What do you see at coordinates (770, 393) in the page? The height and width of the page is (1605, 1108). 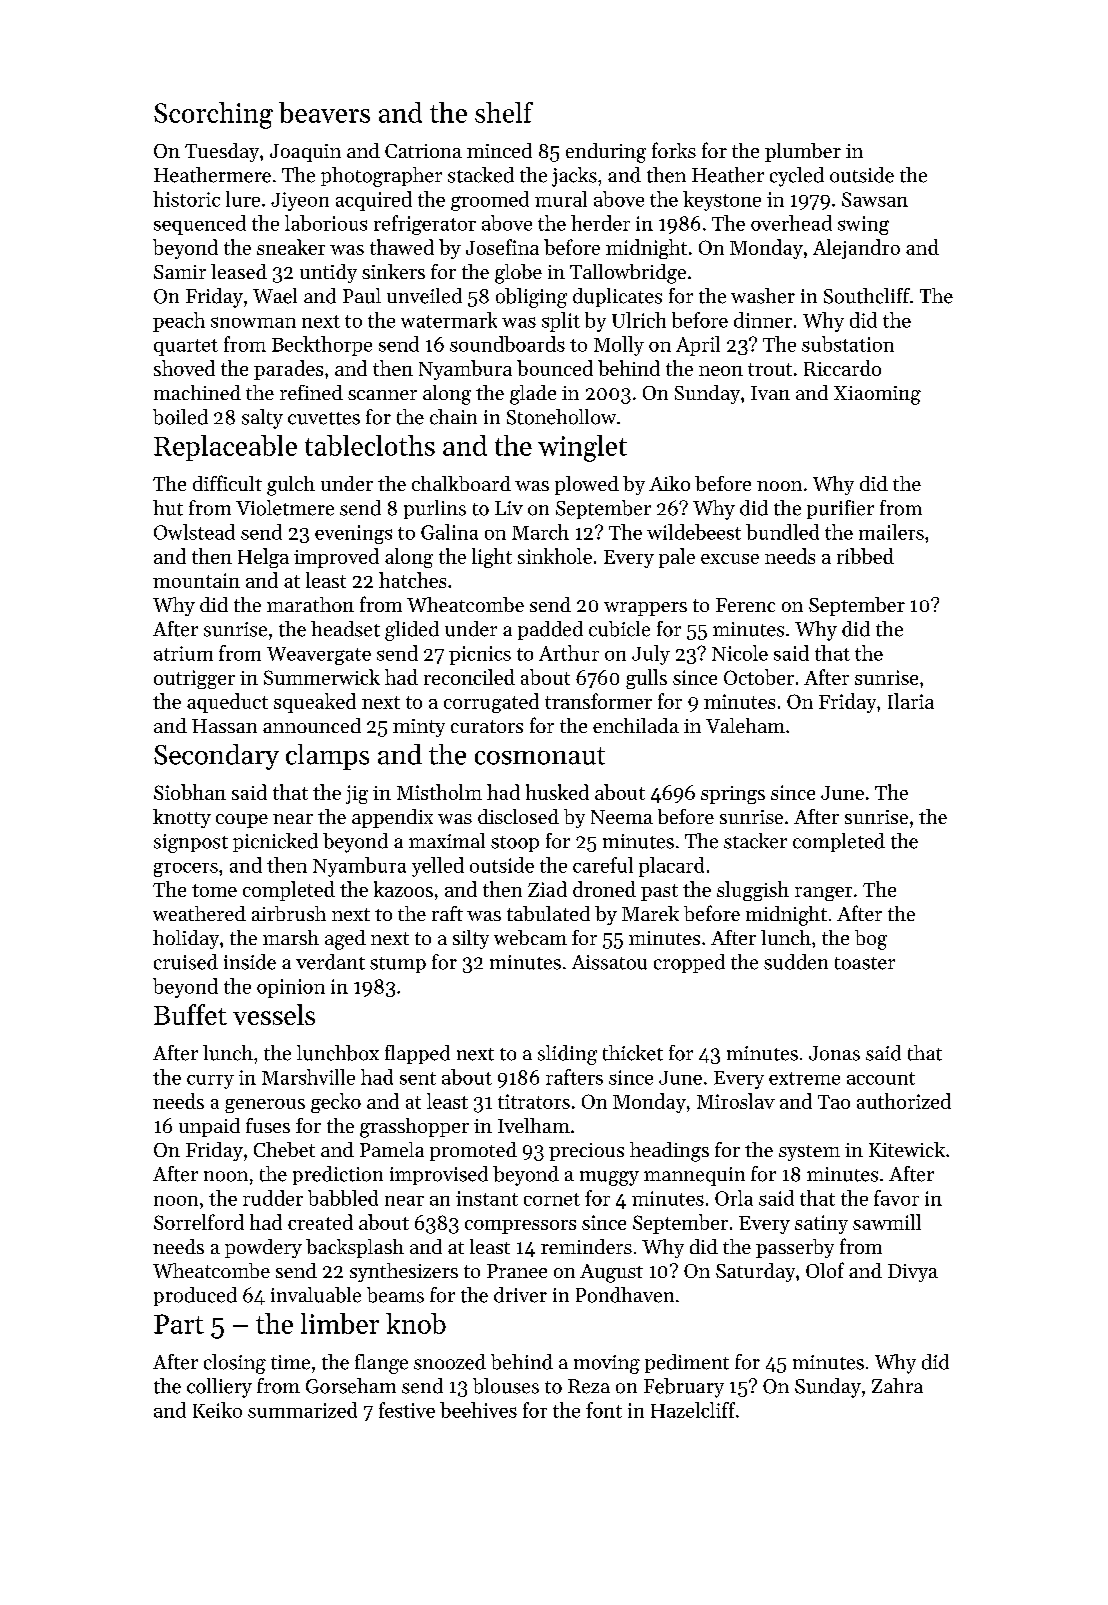 I see `Ivan` at bounding box center [770, 393].
